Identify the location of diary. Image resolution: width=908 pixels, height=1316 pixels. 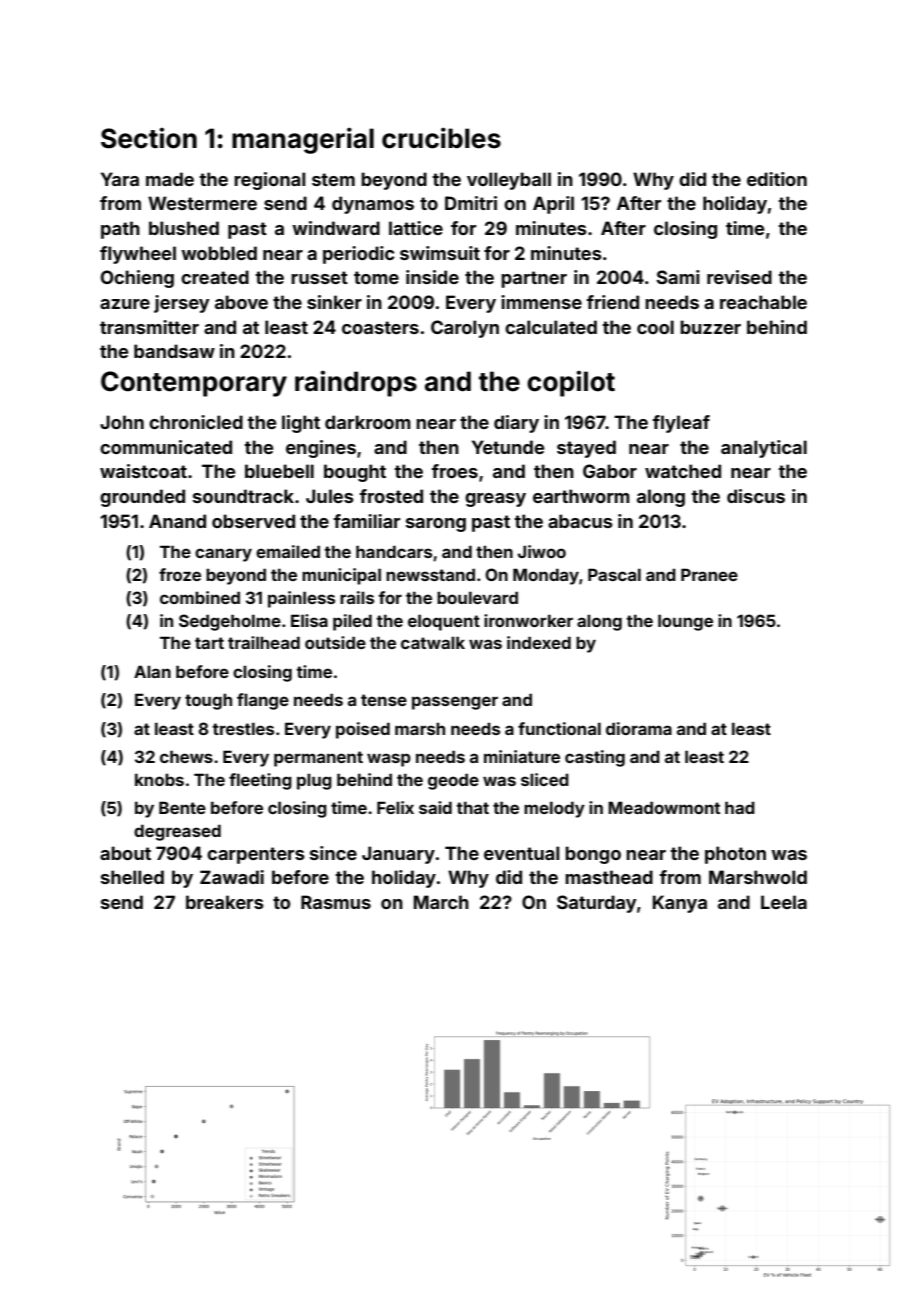
(516, 424).
